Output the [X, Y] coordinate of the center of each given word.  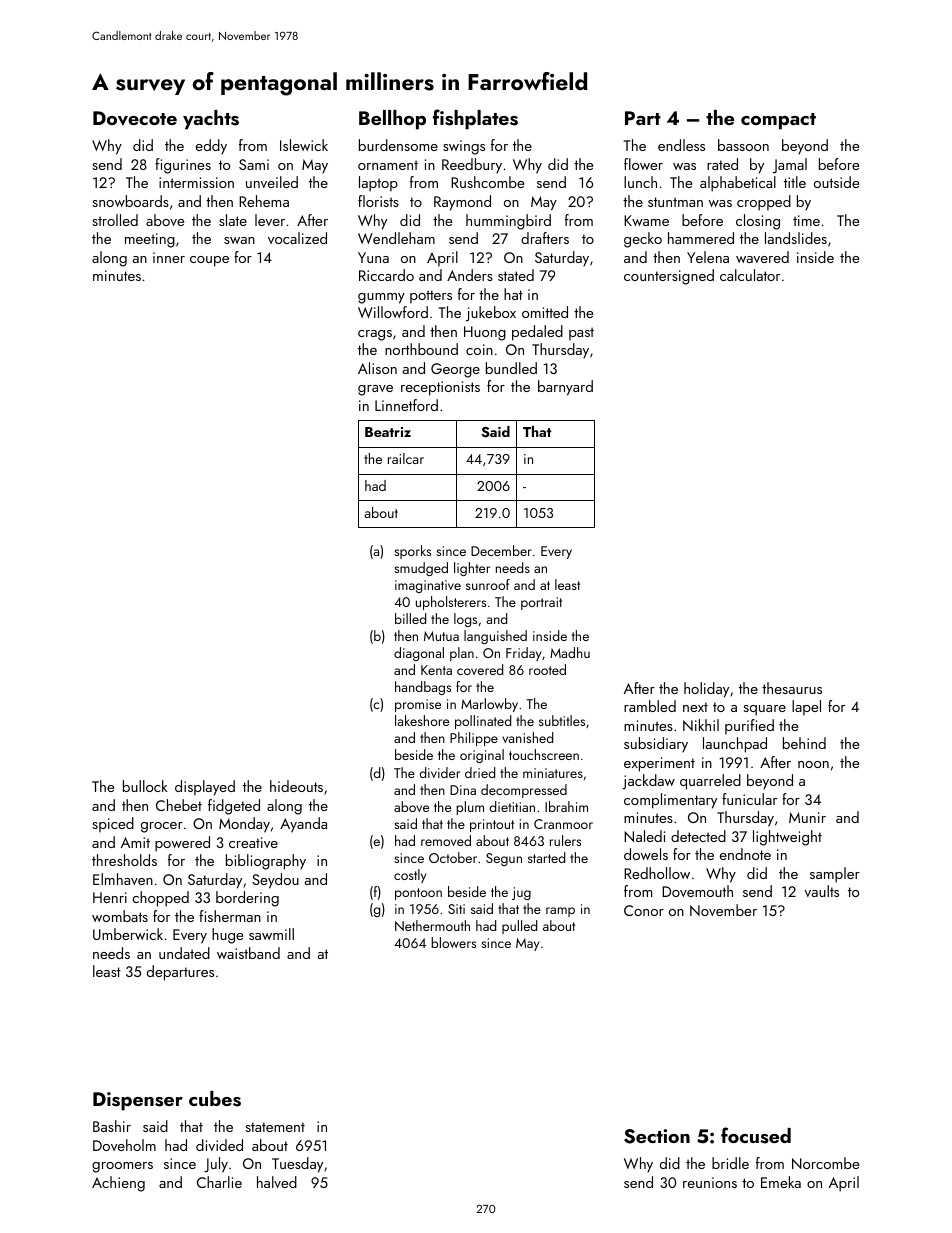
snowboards [130, 201]
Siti [456, 909]
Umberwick [128, 934]
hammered [701, 238]
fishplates [475, 119]
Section [657, 1136]
